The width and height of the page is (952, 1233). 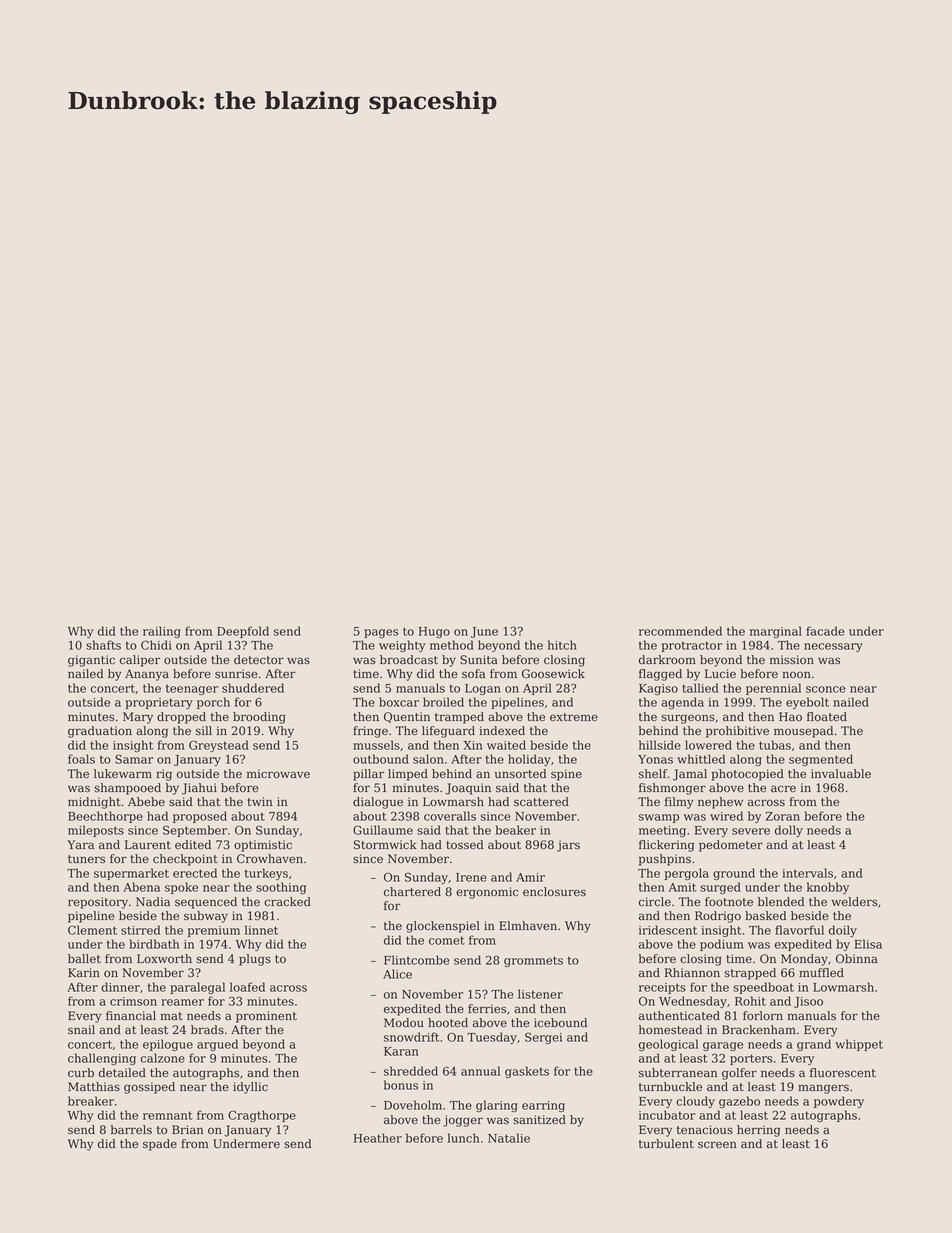 What do you see at coordinates (668, 1045) in the page?
I see `geological` at bounding box center [668, 1045].
